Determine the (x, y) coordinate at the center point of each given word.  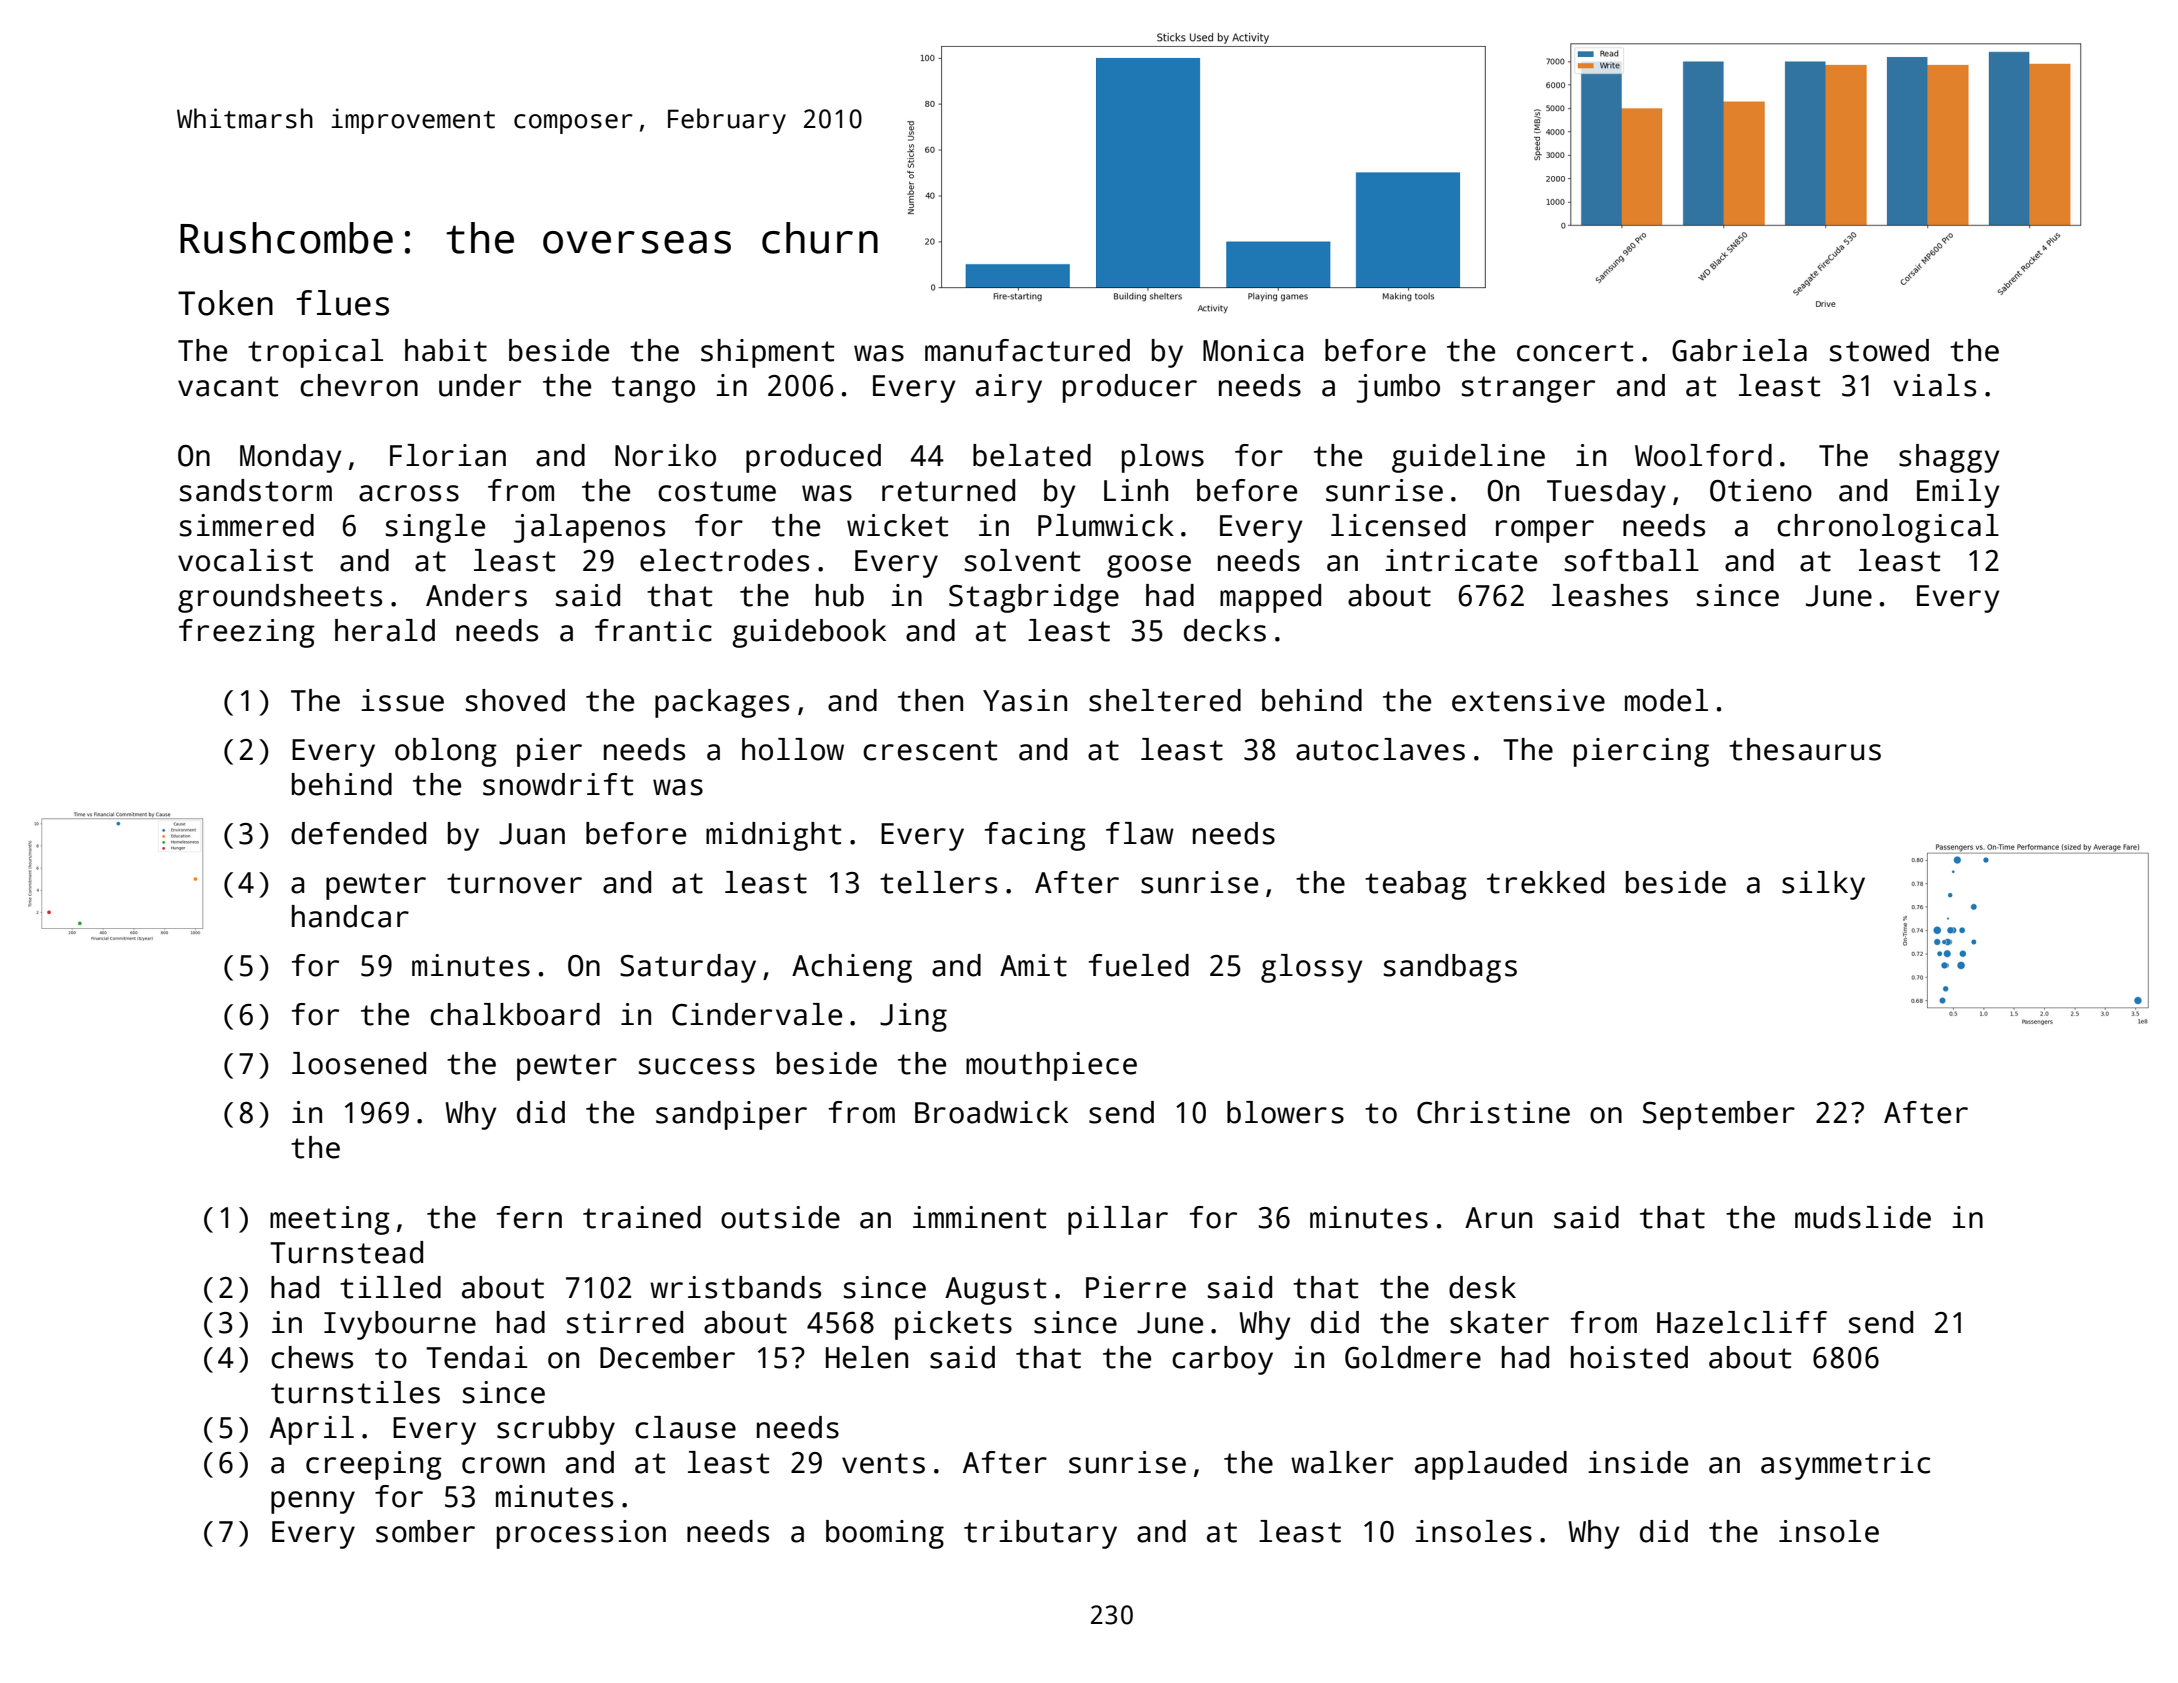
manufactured (1027, 350)
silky (1823, 885)
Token (225, 303)
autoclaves (1380, 749)
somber (425, 1531)
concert (1575, 351)
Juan (532, 834)
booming (885, 1534)
